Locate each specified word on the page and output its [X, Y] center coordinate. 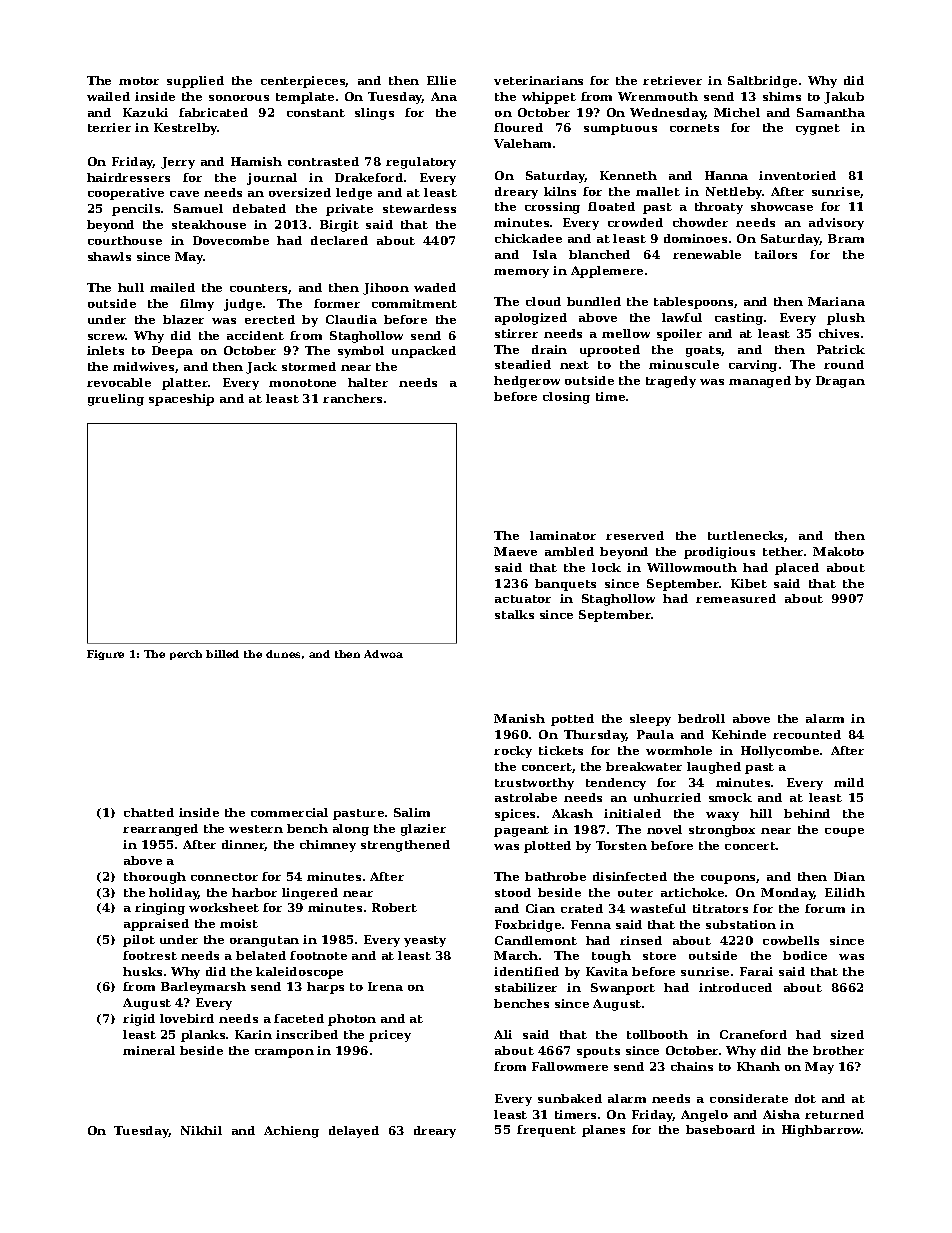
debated [259, 208]
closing [566, 398]
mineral [149, 1050]
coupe [844, 832]
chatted [149, 812]
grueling [116, 400]
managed [760, 382]
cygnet [818, 129]
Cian [540, 908]
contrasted [323, 161]
